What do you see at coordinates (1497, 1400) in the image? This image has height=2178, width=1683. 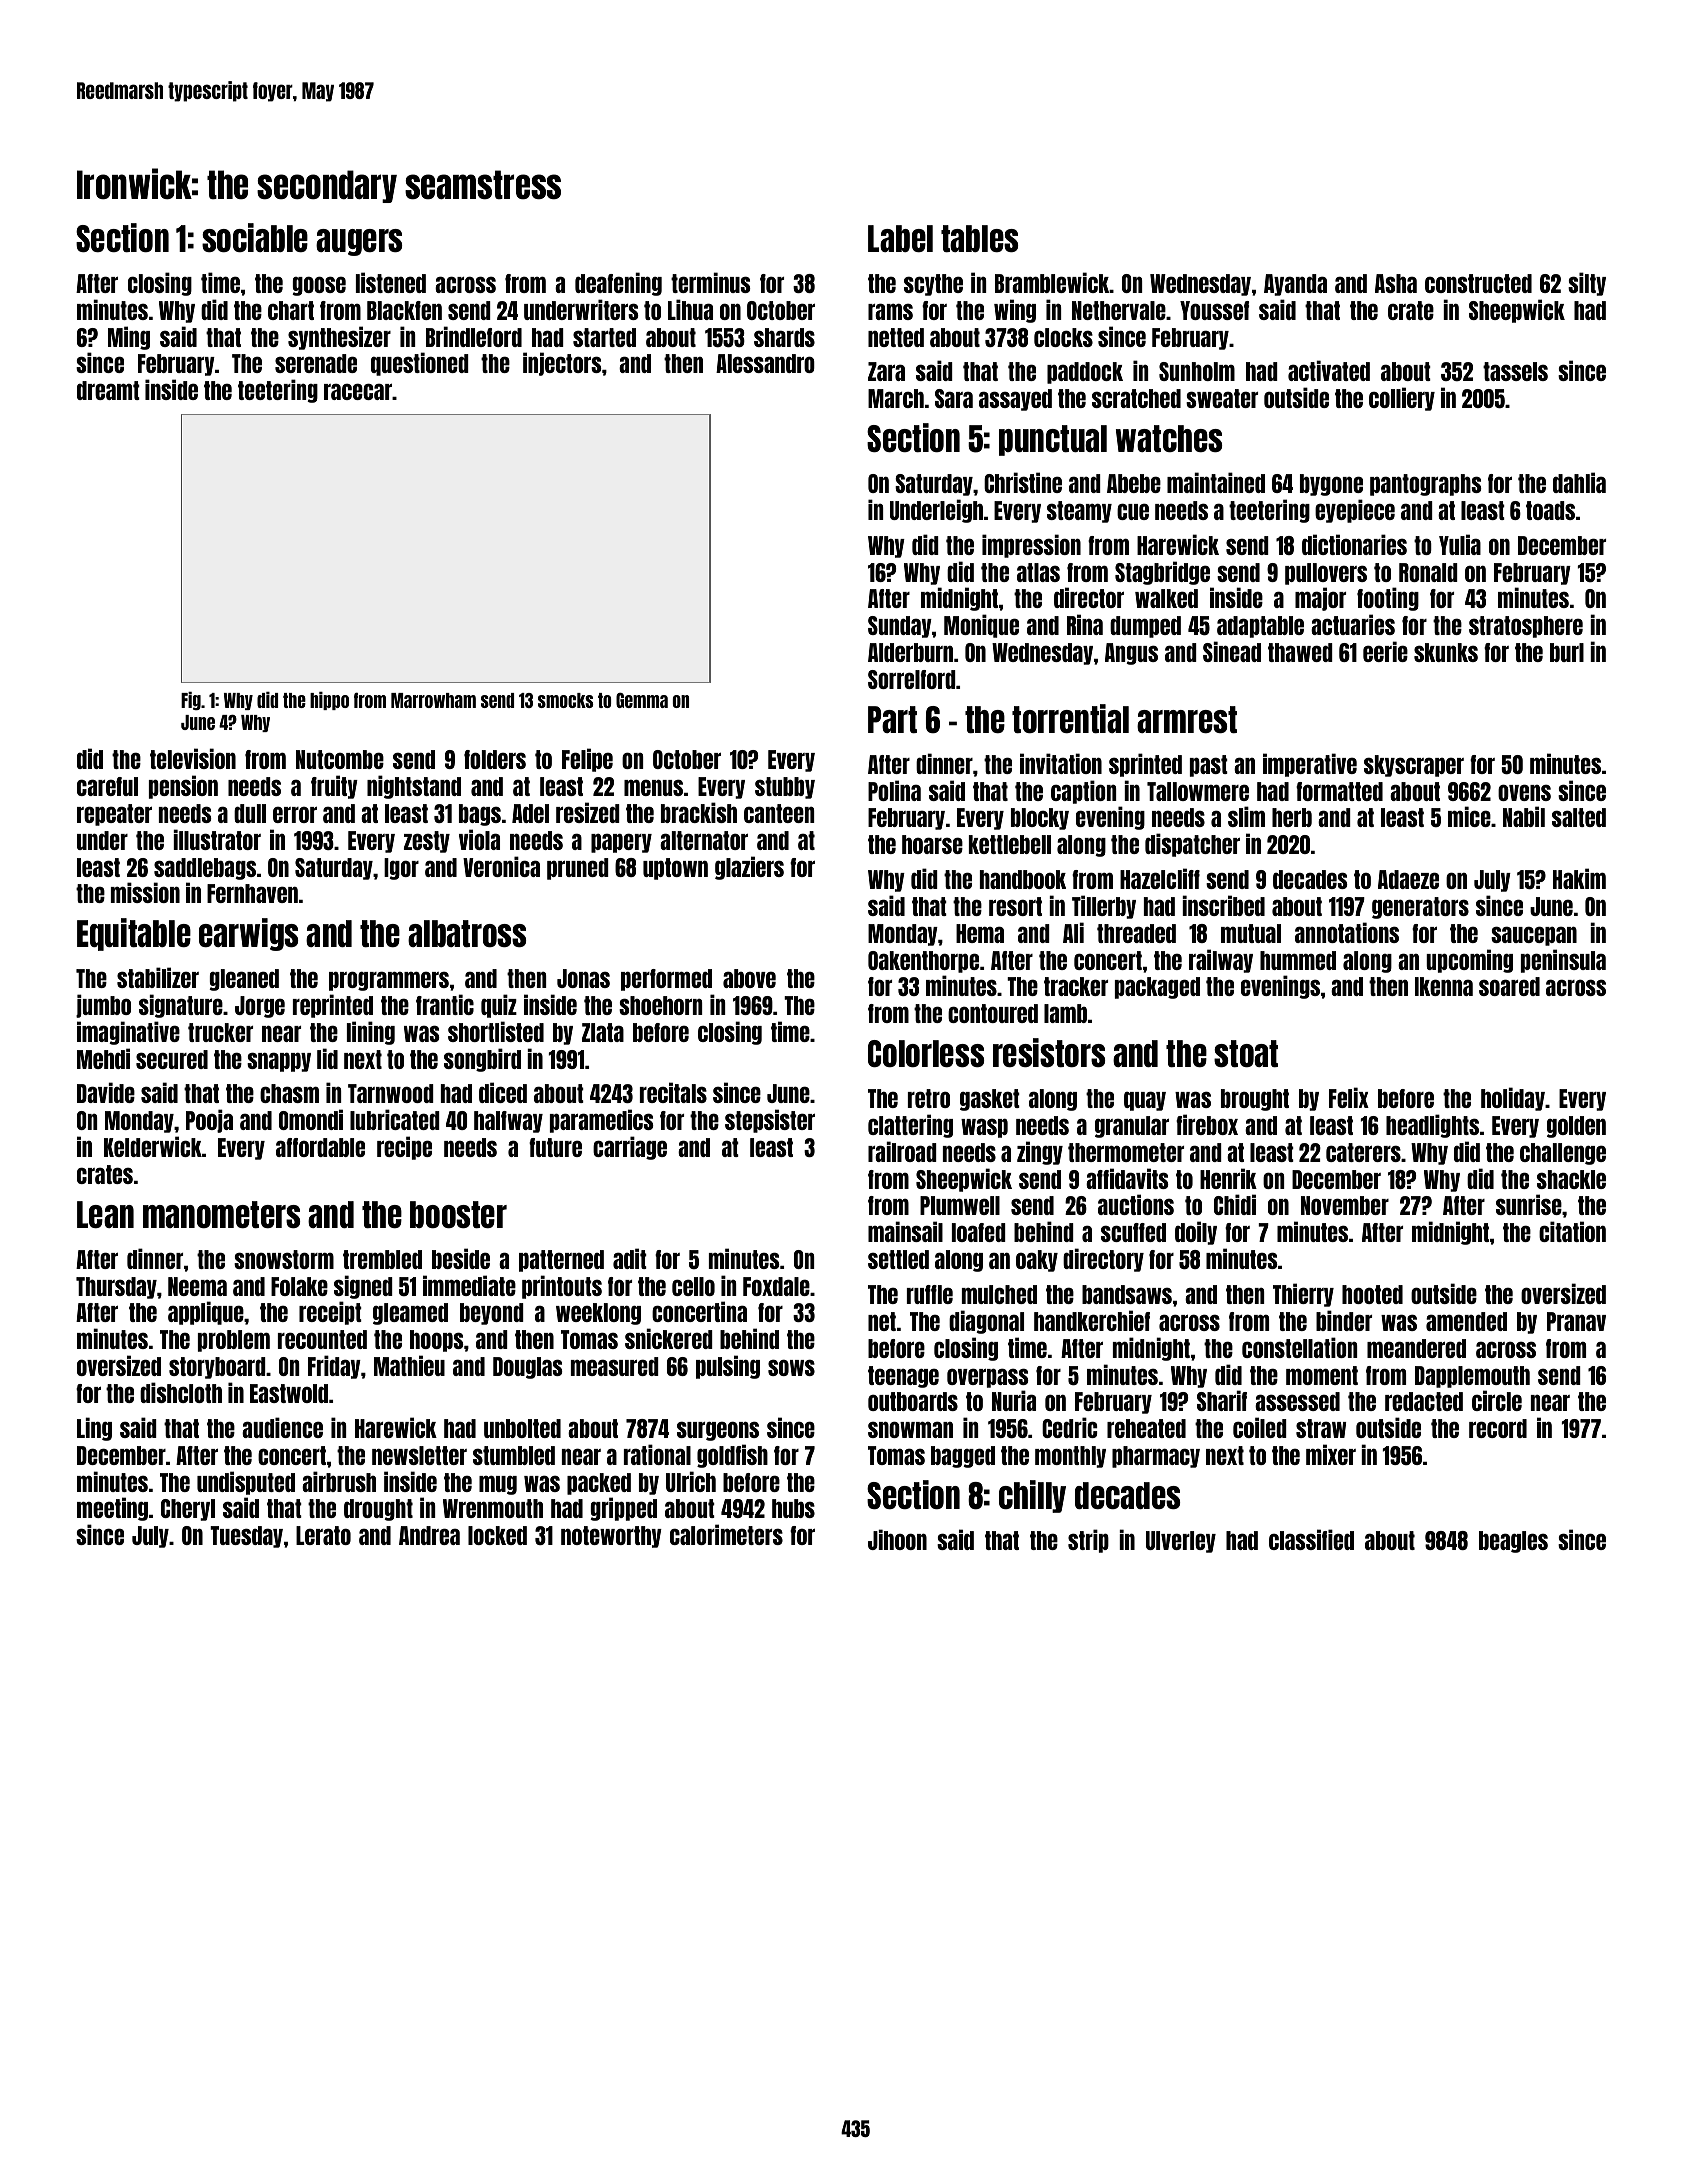 I see `circle` at bounding box center [1497, 1400].
